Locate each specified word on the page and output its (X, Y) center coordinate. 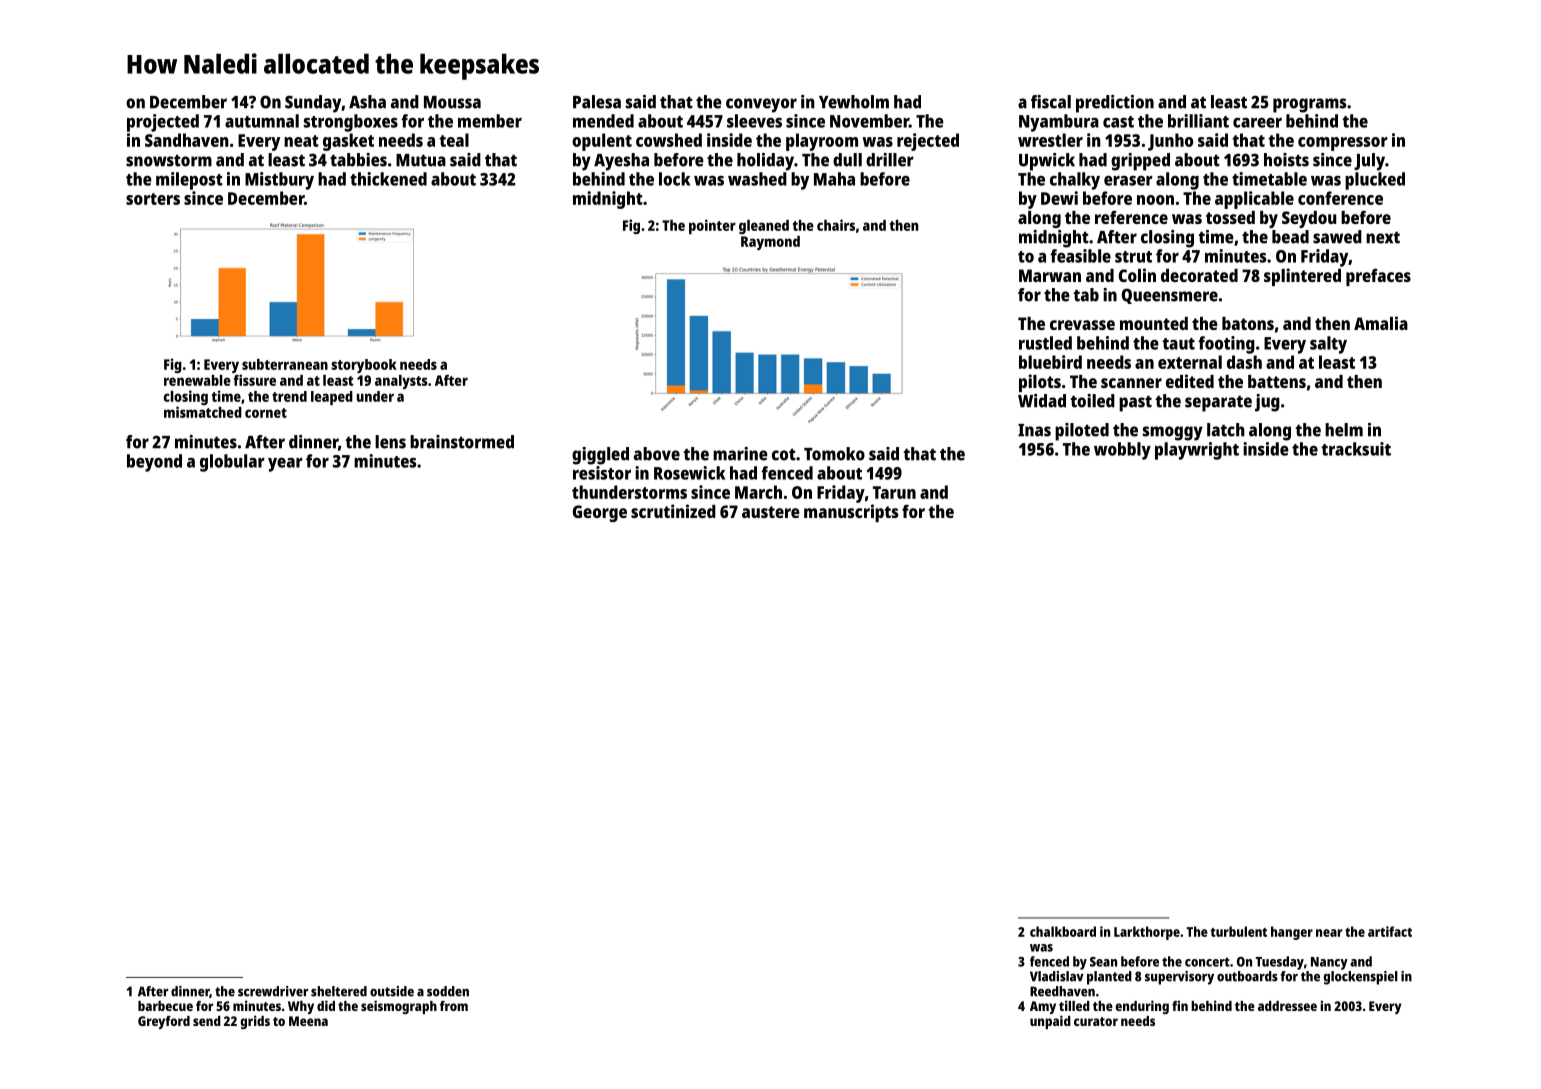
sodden (448, 991)
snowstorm (169, 160)
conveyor (761, 105)
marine (740, 454)
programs (1309, 105)
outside (392, 991)
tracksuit (1356, 449)
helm (1344, 430)
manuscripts (851, 513)
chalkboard (1063, 931)
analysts (401, 382)
